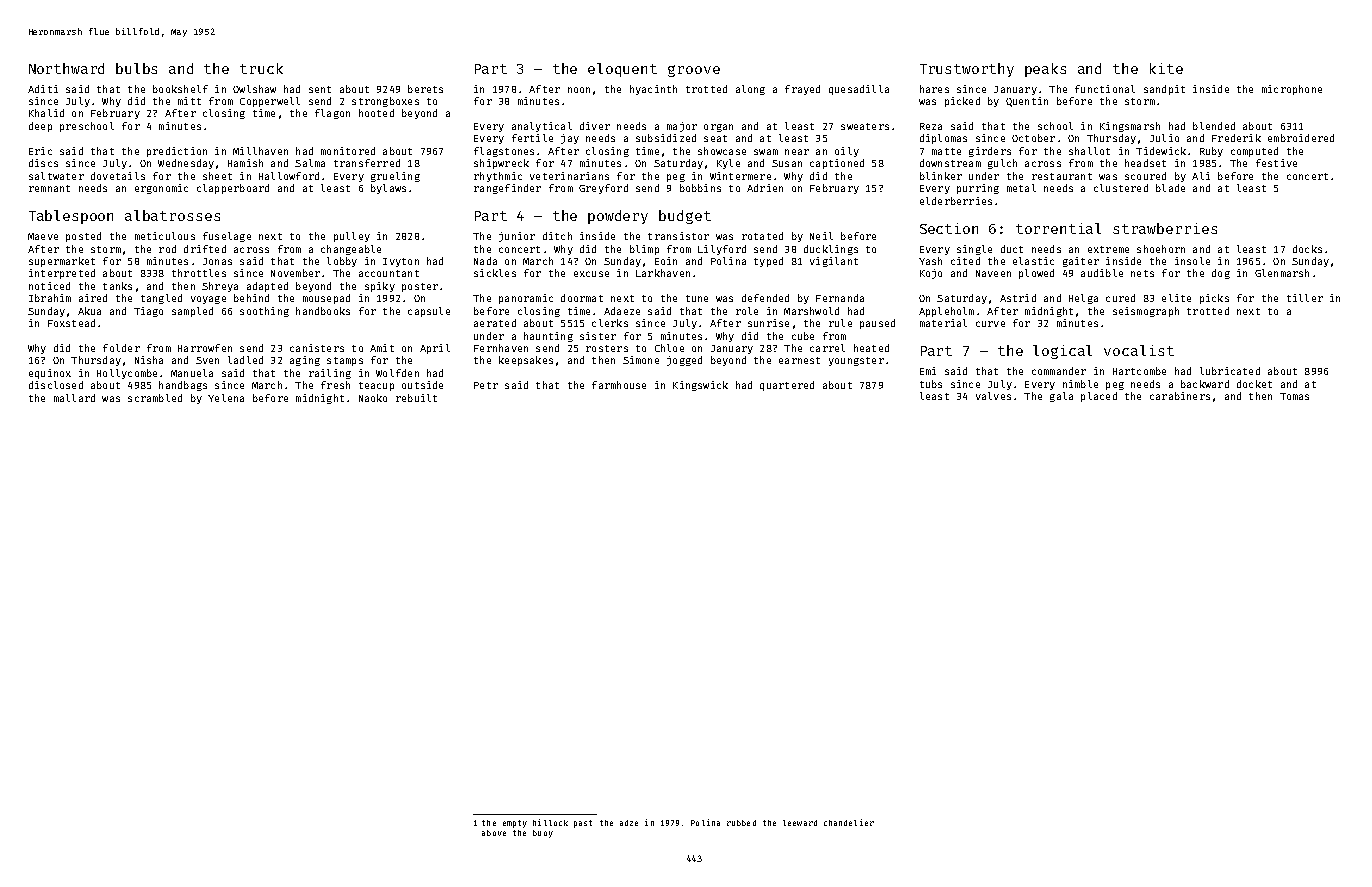  I want to click on junior, so click(517, 237).
